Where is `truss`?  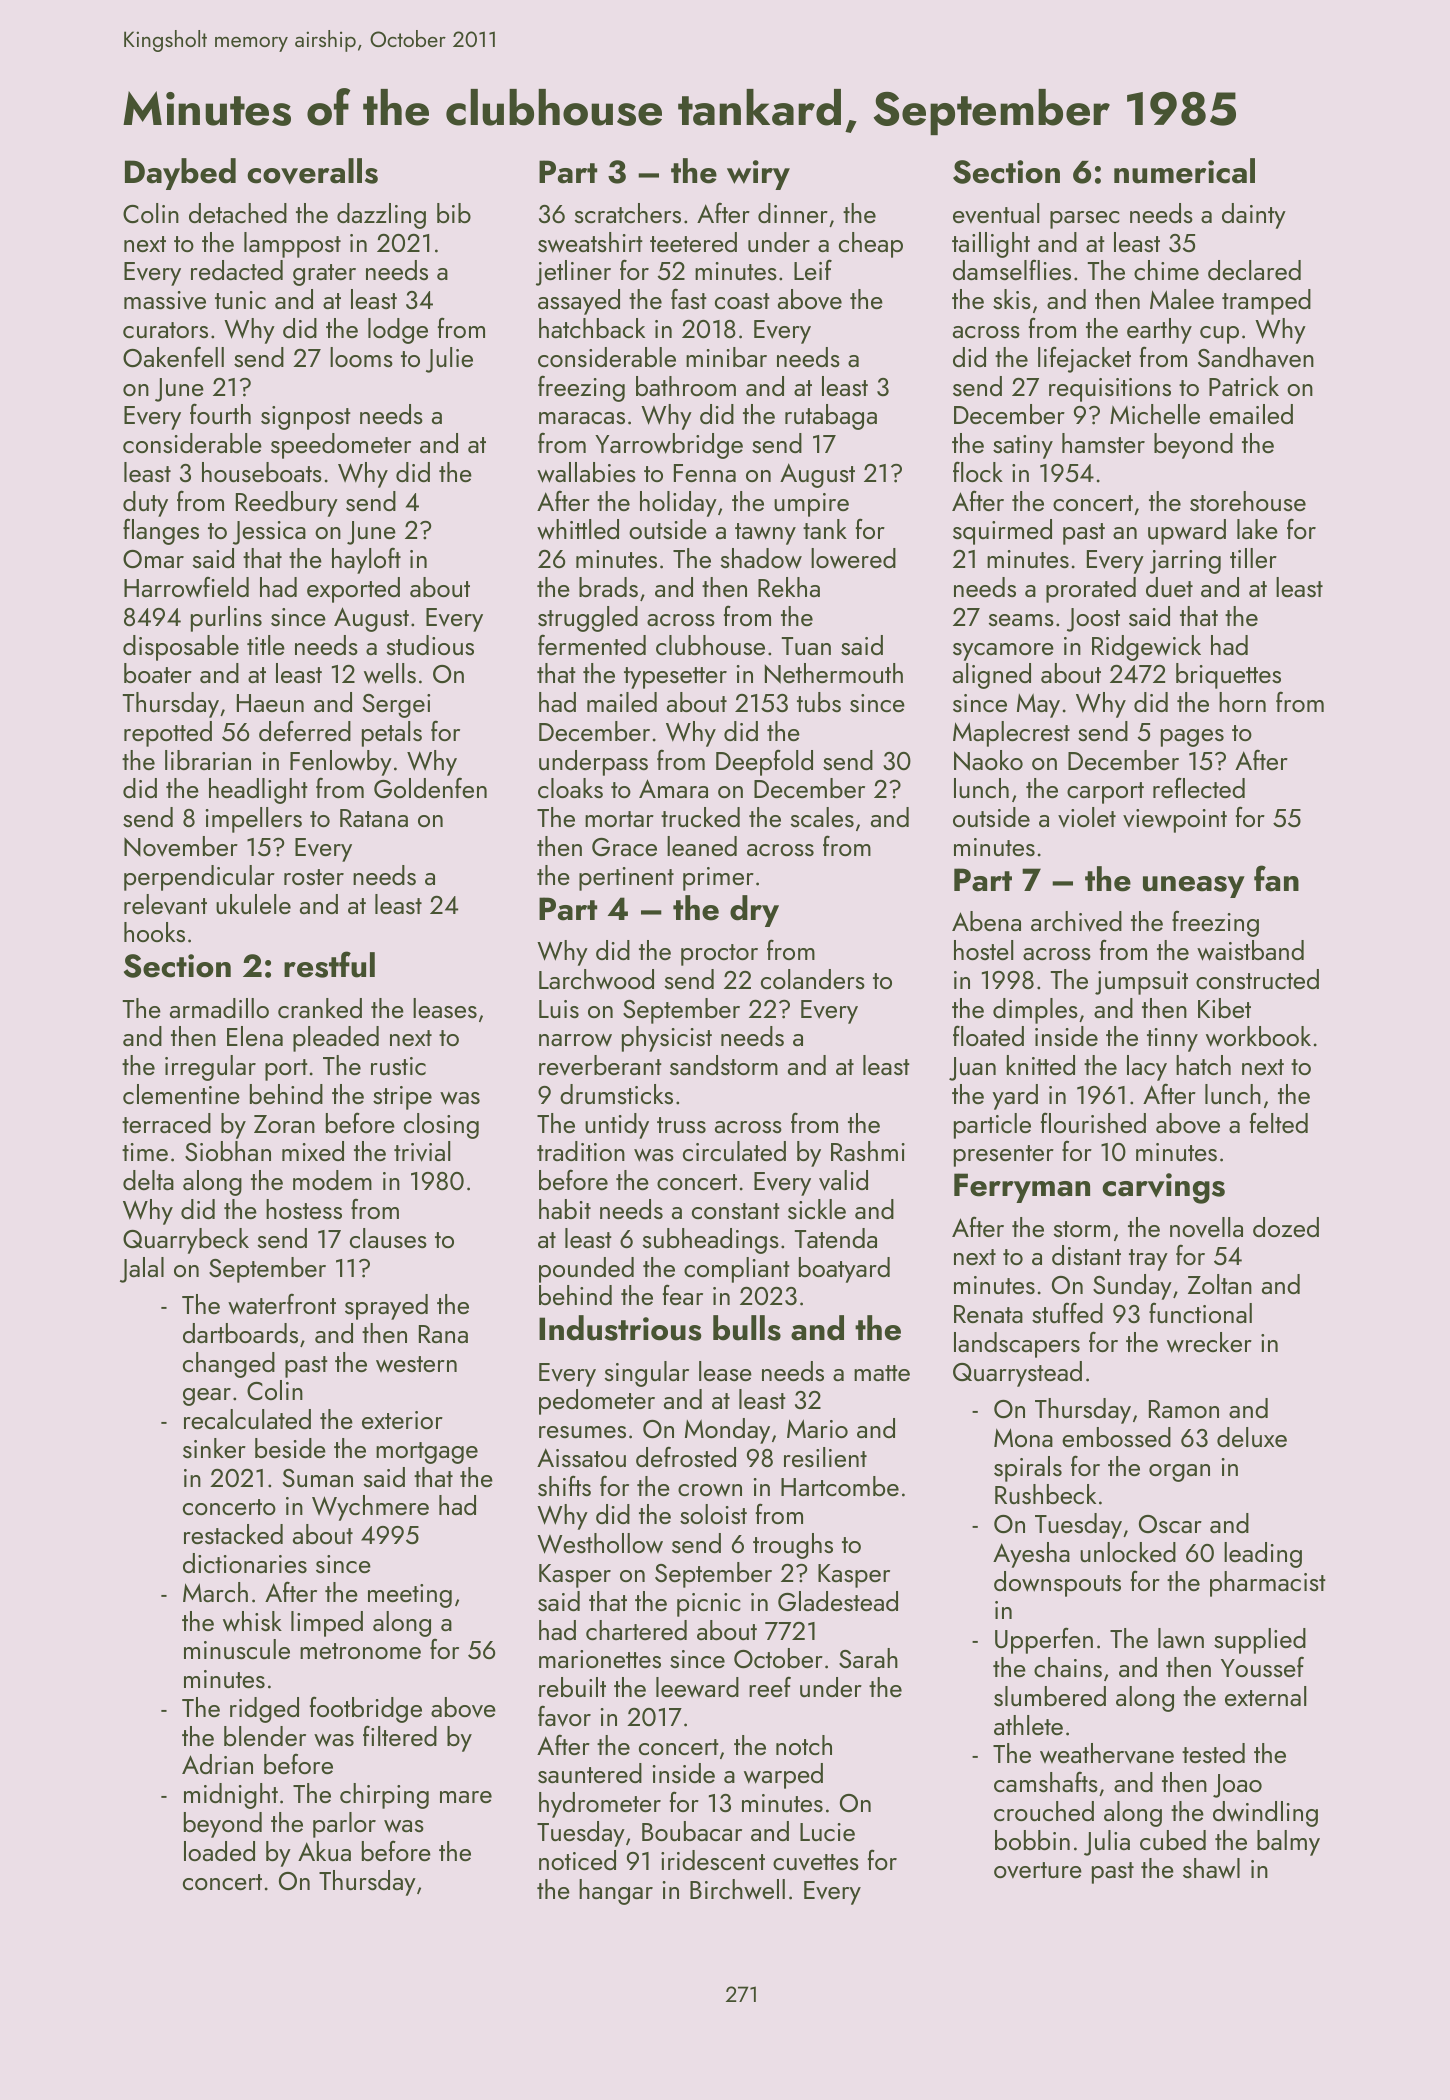
truss is located at coordinates (681, 1125).
